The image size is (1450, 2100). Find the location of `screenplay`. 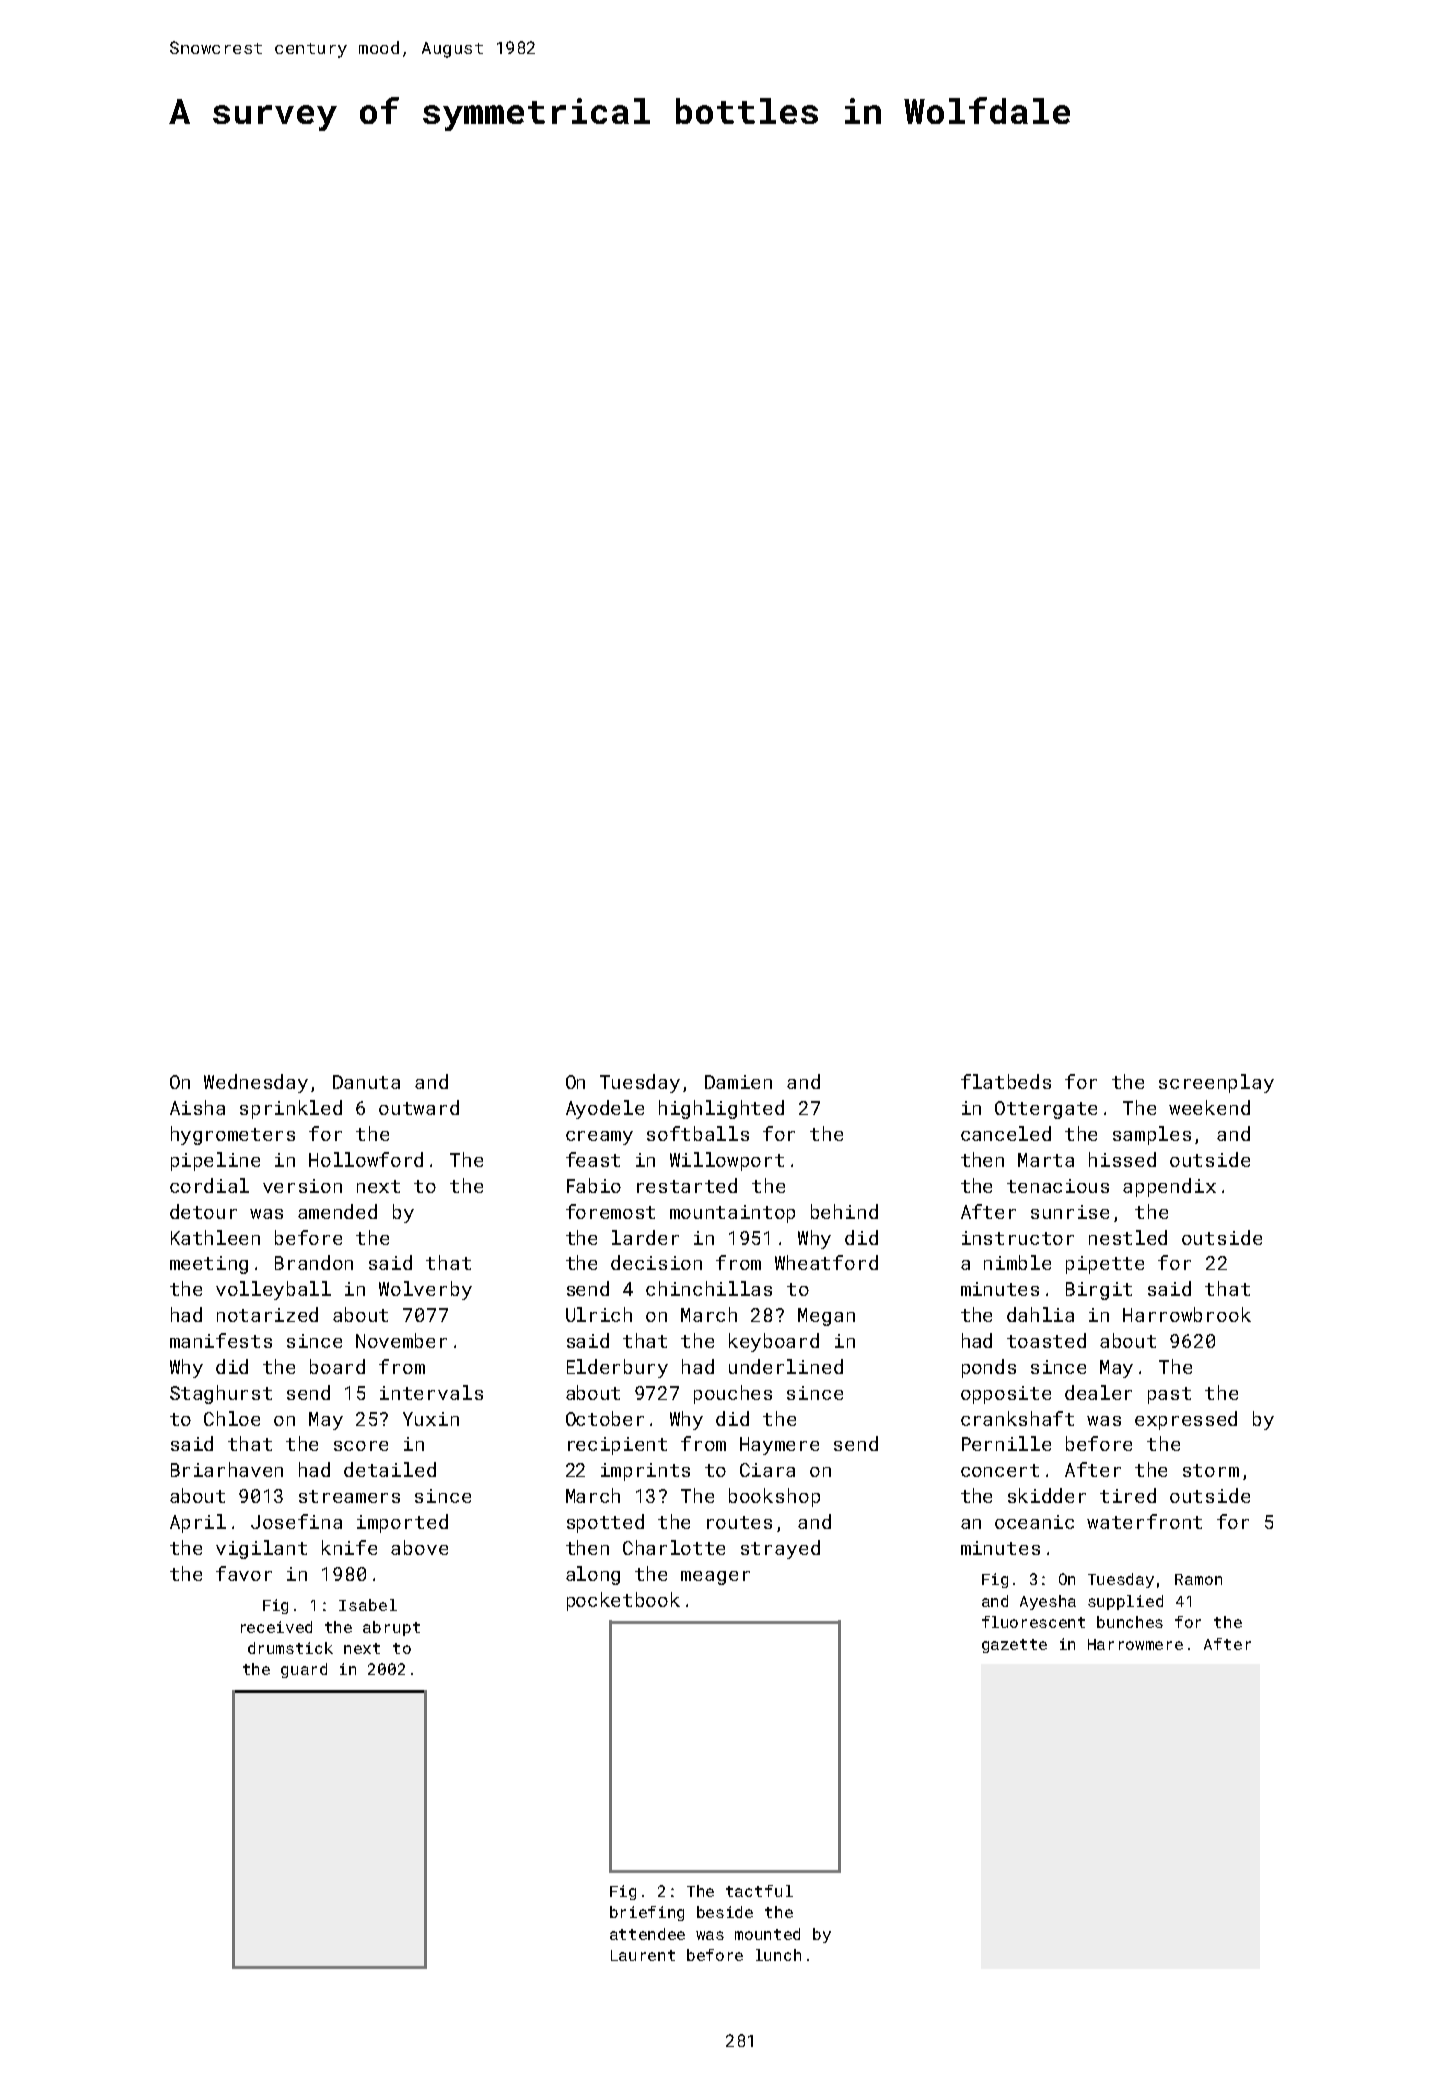

screenplay is located at coordinates (1216, 1083).
